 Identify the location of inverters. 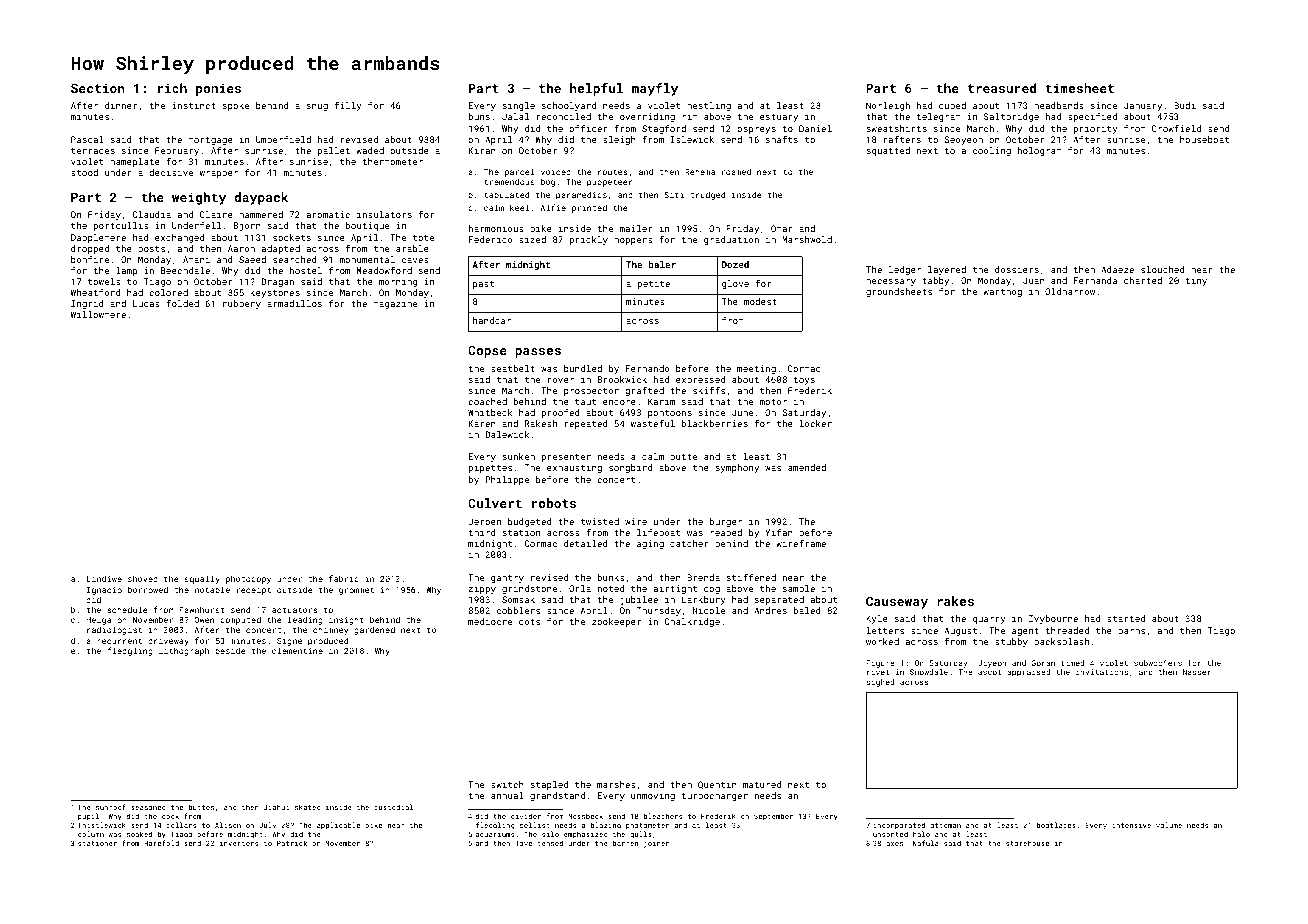
(239, 843).
